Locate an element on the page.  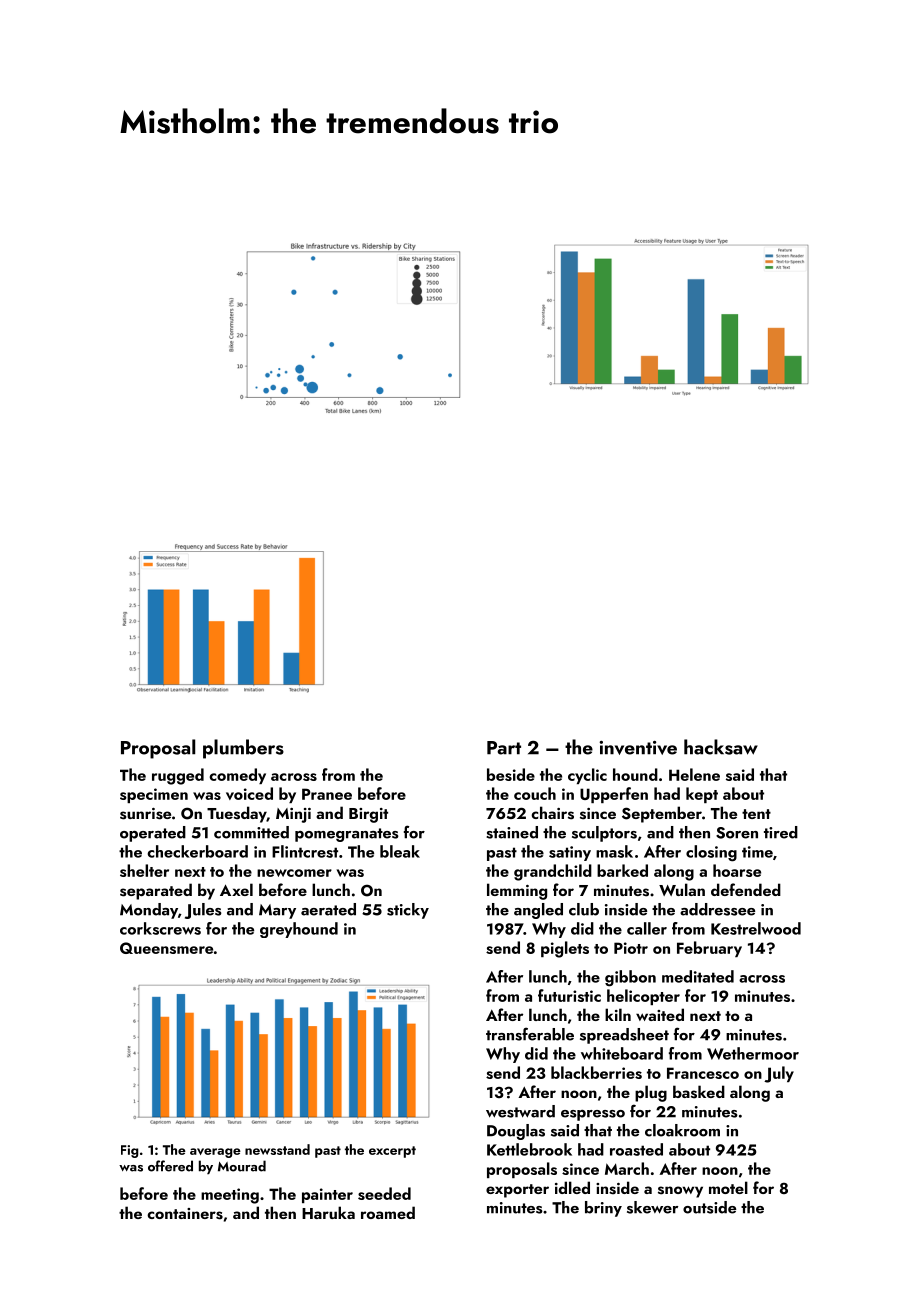
plumbers is located at coordinates (243, 749).
